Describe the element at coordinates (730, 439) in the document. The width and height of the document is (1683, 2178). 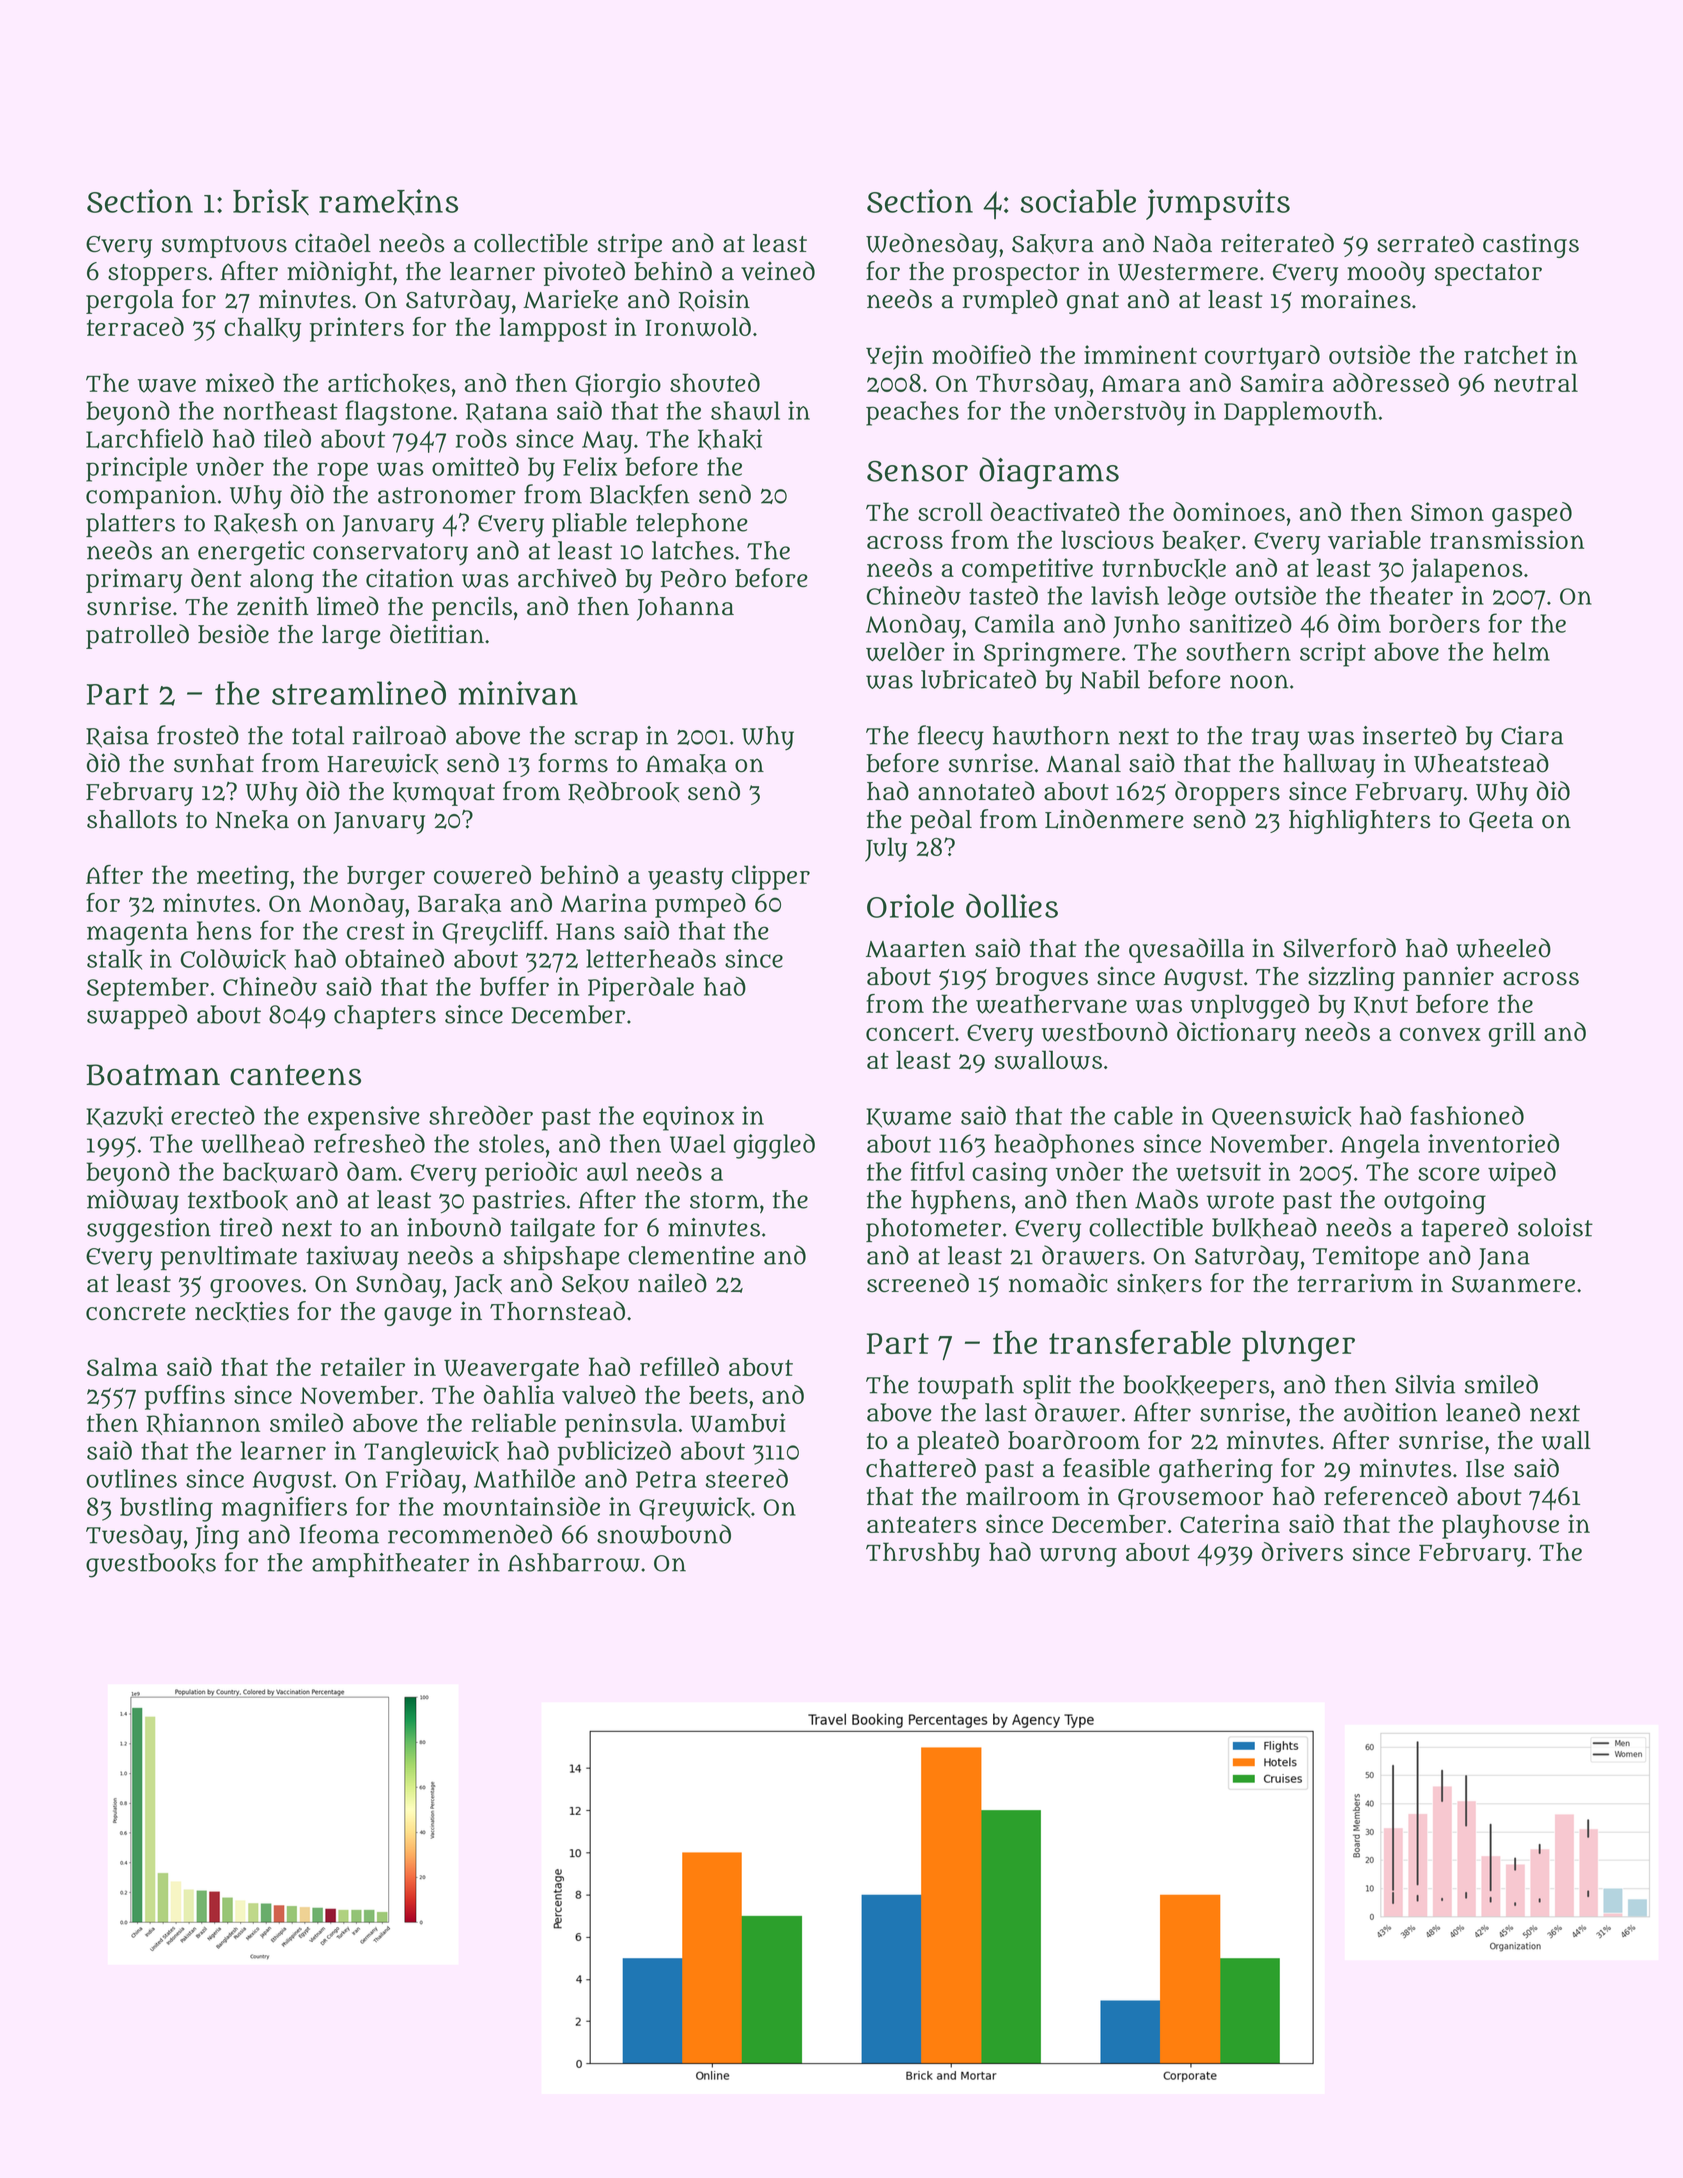
I see `khaki` at that location.
